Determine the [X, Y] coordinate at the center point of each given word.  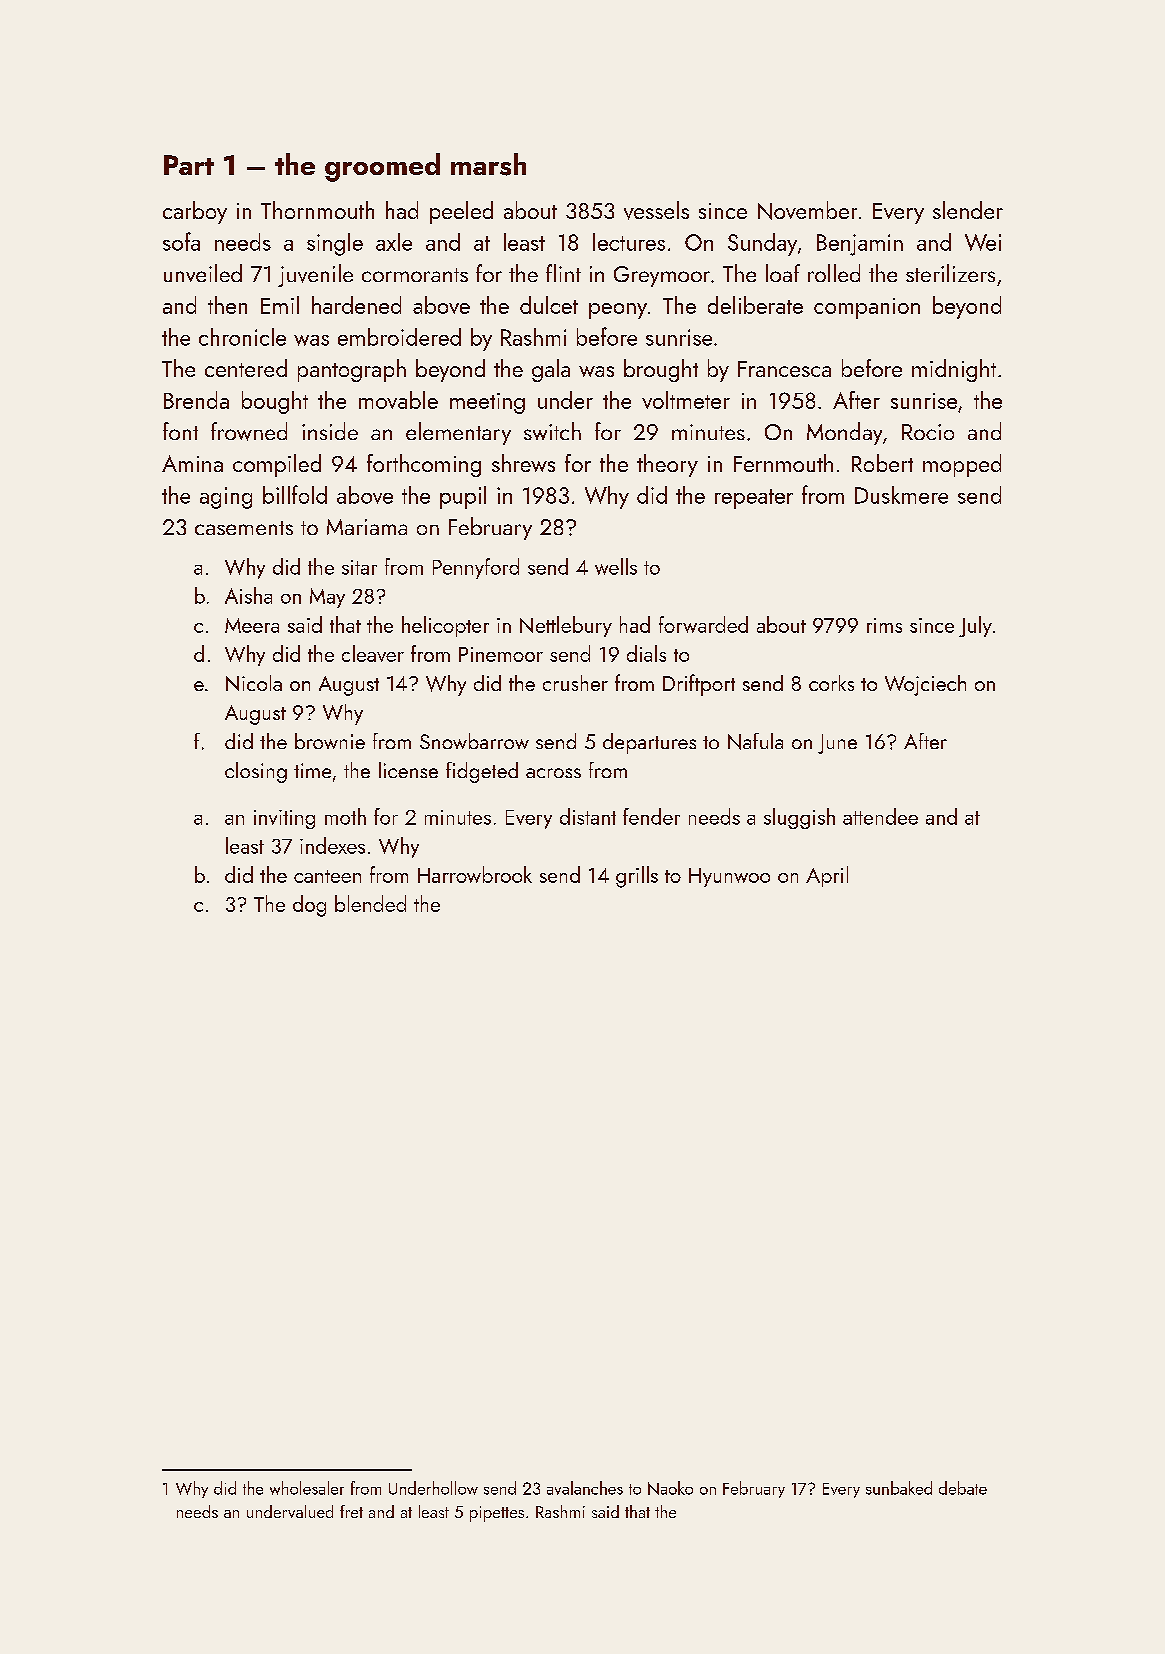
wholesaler [307, 1488]
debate [963, 1488]
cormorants [415, 275]
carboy [195, 212]
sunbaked [899, 1488]
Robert [882, 463]
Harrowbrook [475, 874]
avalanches [585, 1488]
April [827, 876]
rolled [834, 273]
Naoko [670, 1488]
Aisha [248, 595]
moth [345, 816]
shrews [523, 463]
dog [309, 906]
